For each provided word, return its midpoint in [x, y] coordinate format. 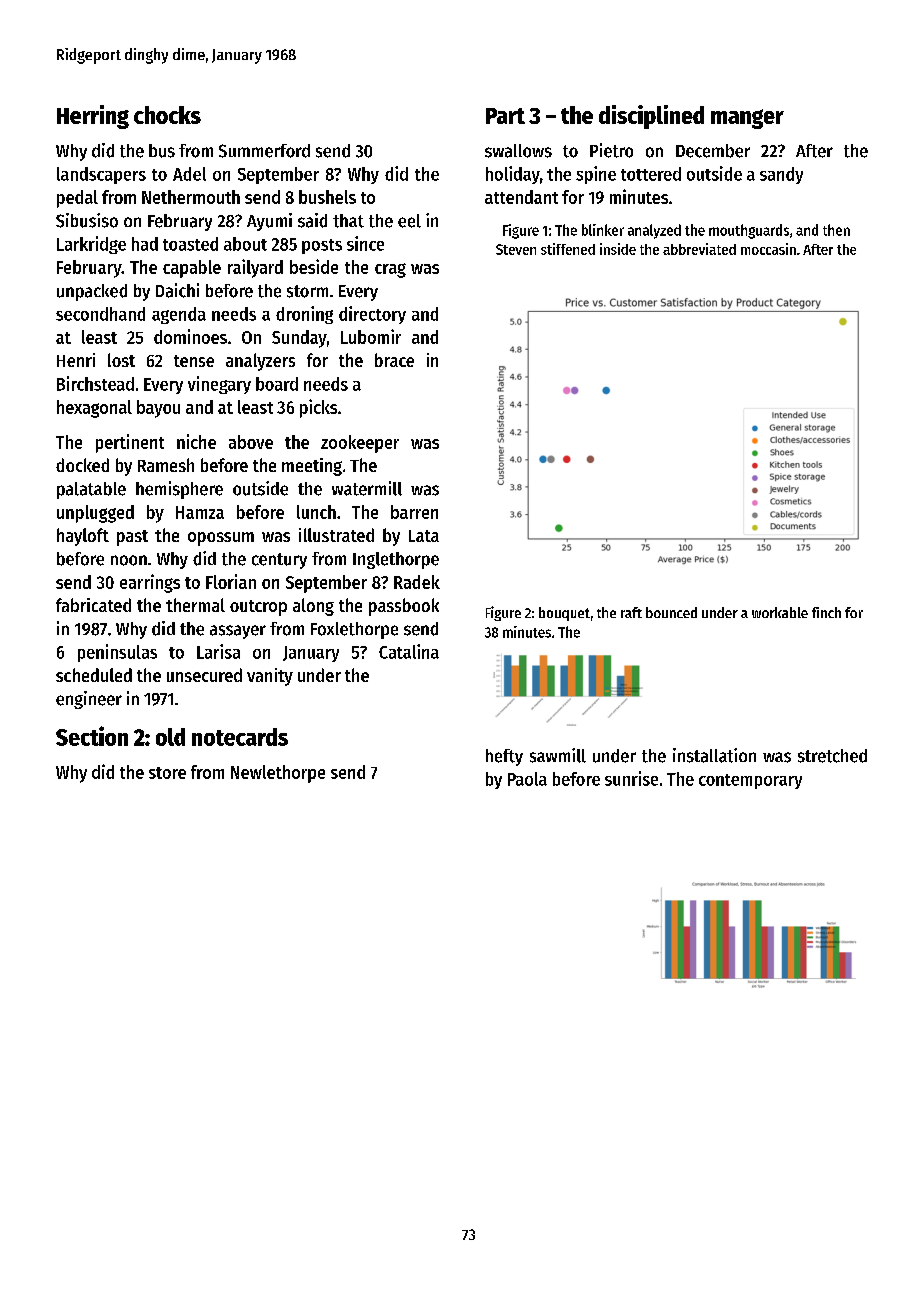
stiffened [568, 249]
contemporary [750, 781]
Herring [93, 117]
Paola [527, 779]
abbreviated [699, 249]
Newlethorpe [278, 774]
